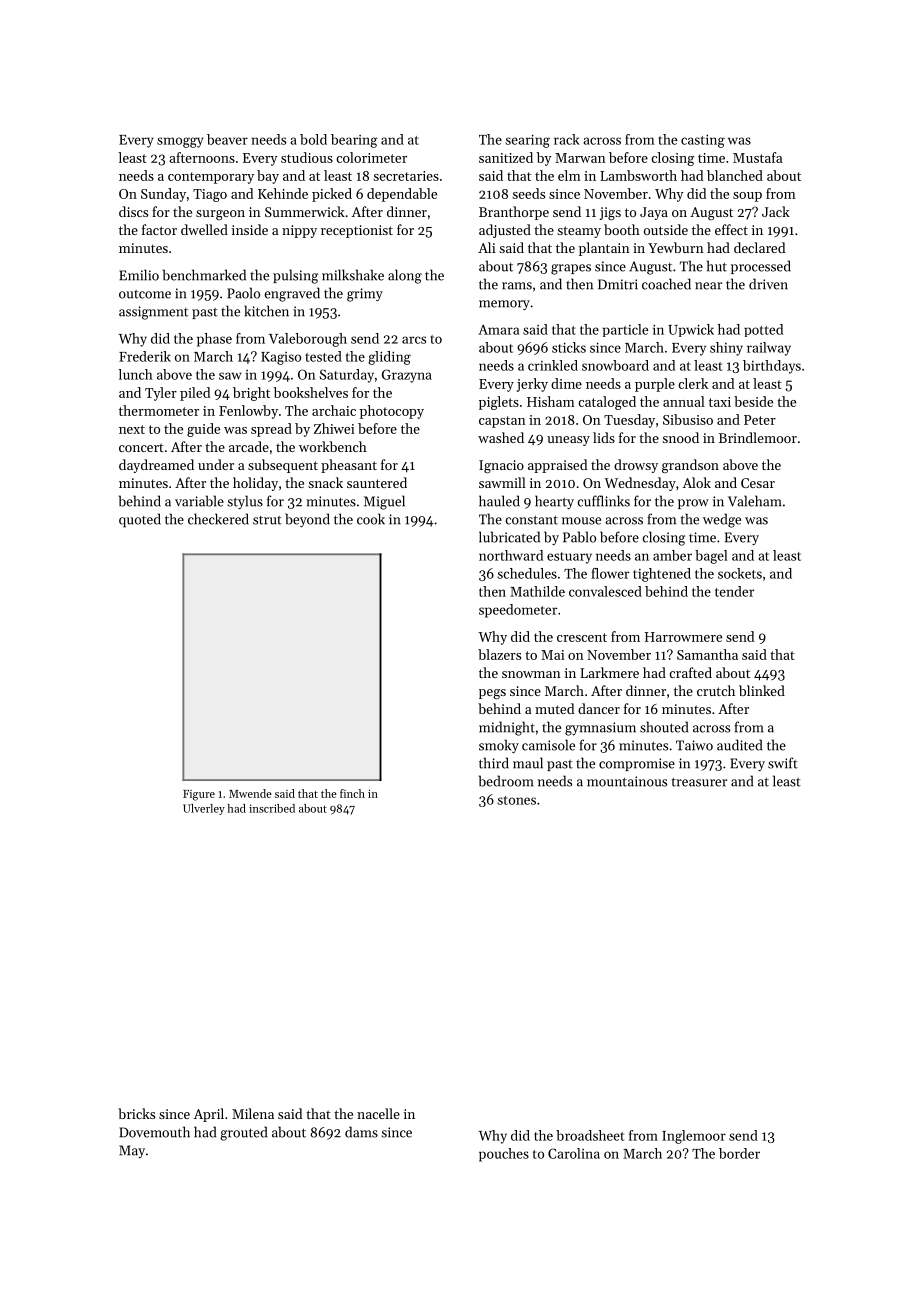  What do you see at coordinates (140, 520) in the screenshot?
I see `quoted` at bounding box center [140, 520].
